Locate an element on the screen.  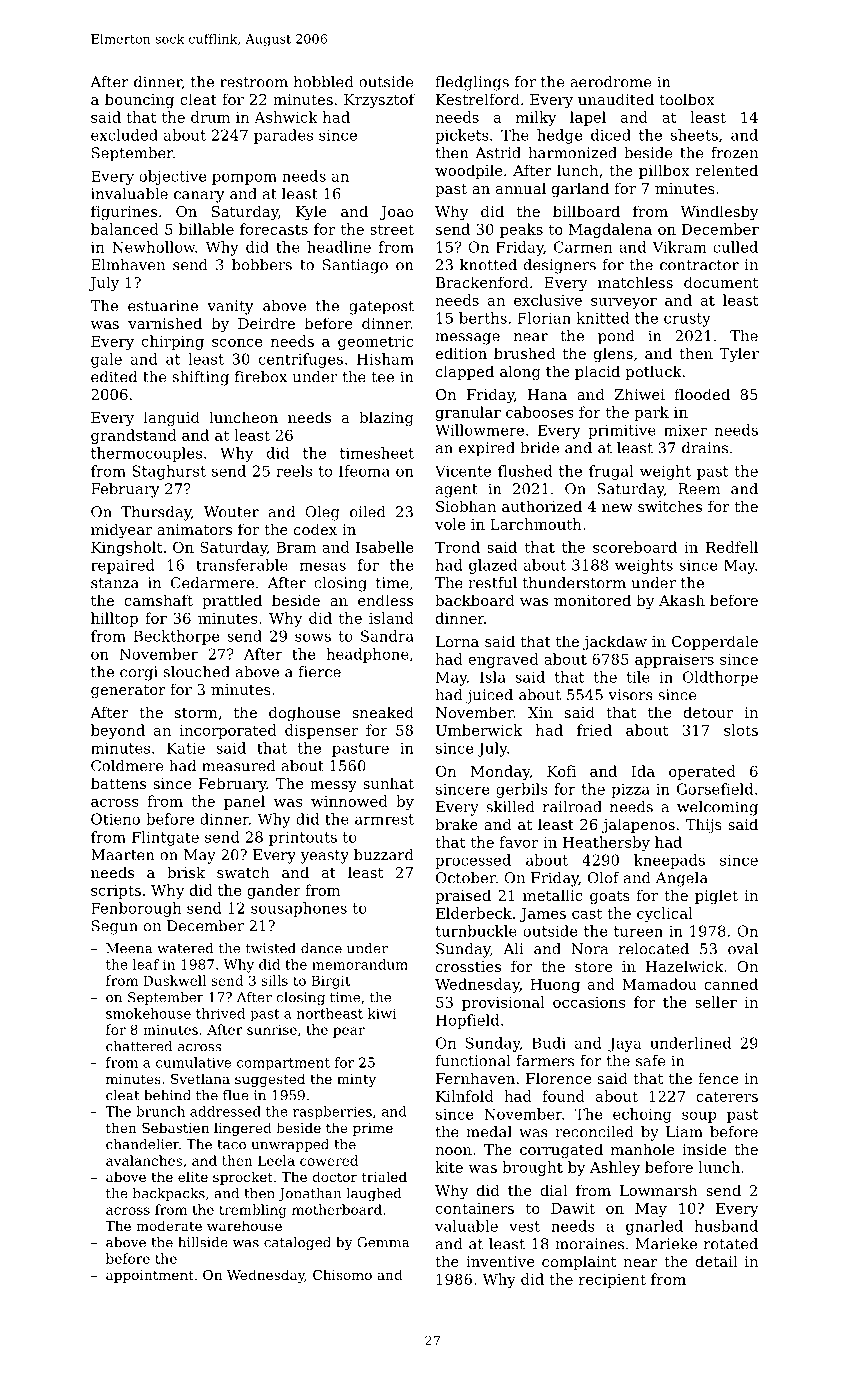
restroom is located at coordinates (254, 82).
